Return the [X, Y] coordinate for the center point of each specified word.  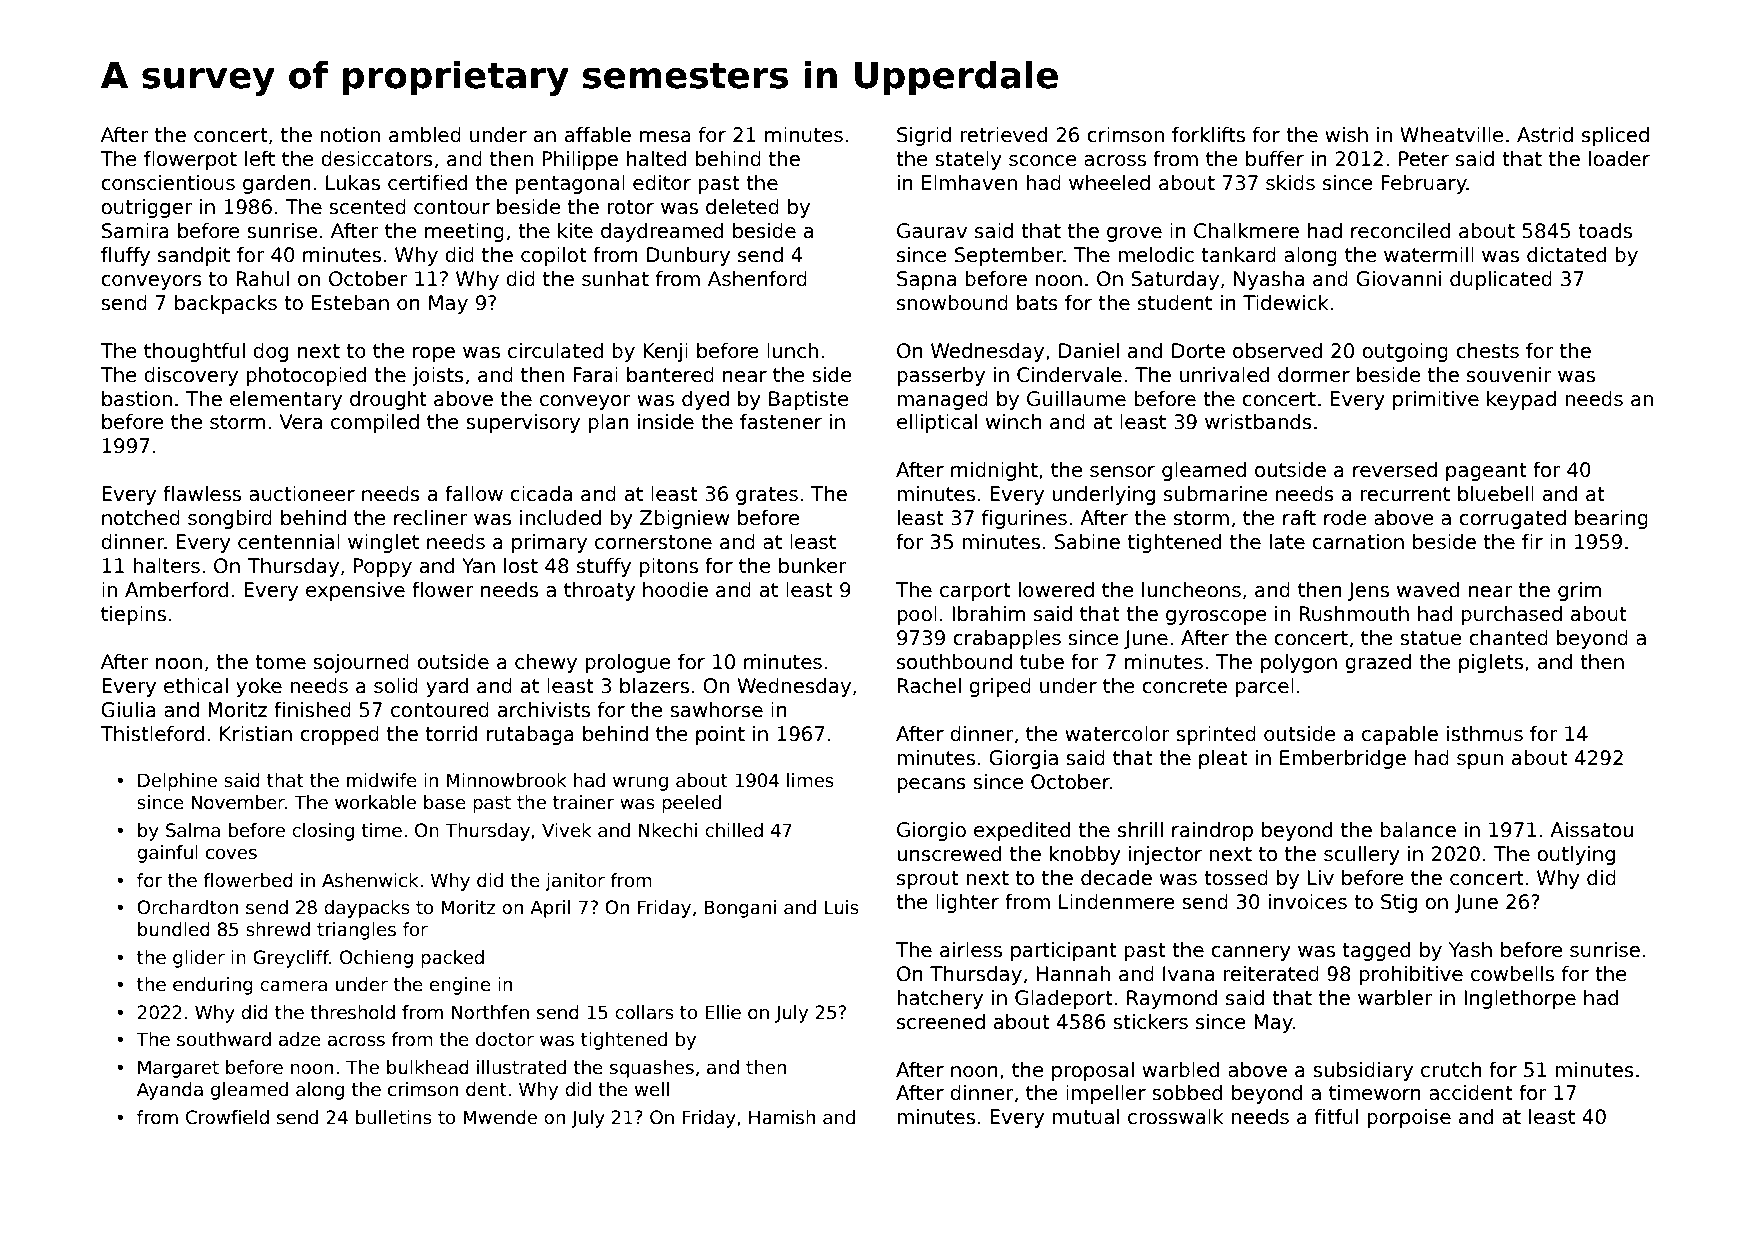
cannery [1251, 953]
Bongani [740, 909]
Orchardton [187, 907]
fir [1532, 541]
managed [942, 400]
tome [280, 662]
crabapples [1007, 639]
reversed [1395, 470]
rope [434, 354]
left [260, 159]
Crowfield [227, 1117]
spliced [1615, 136]
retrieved [1003, 135]
